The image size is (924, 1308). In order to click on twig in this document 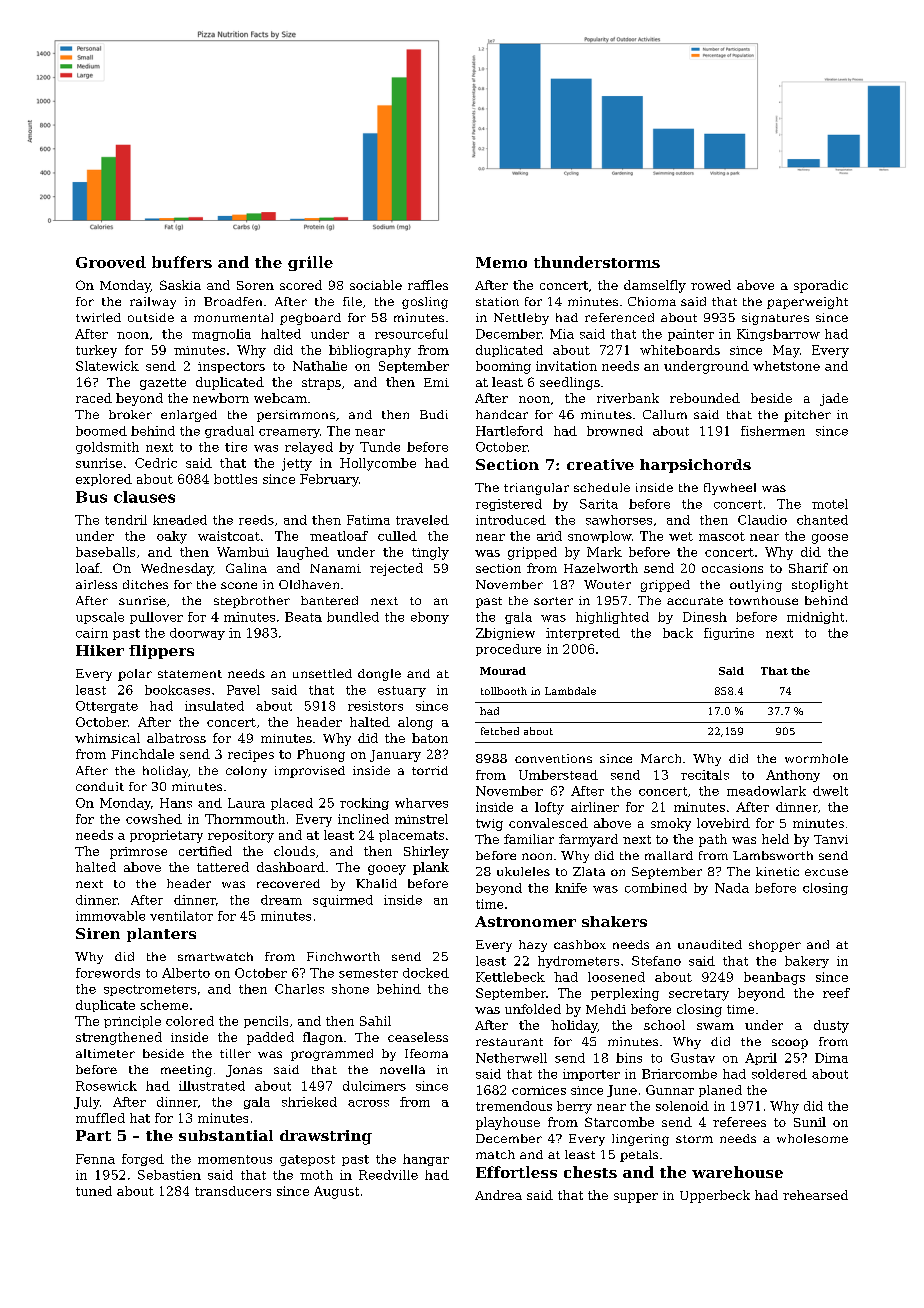, I will do `click(489, 825)`.
